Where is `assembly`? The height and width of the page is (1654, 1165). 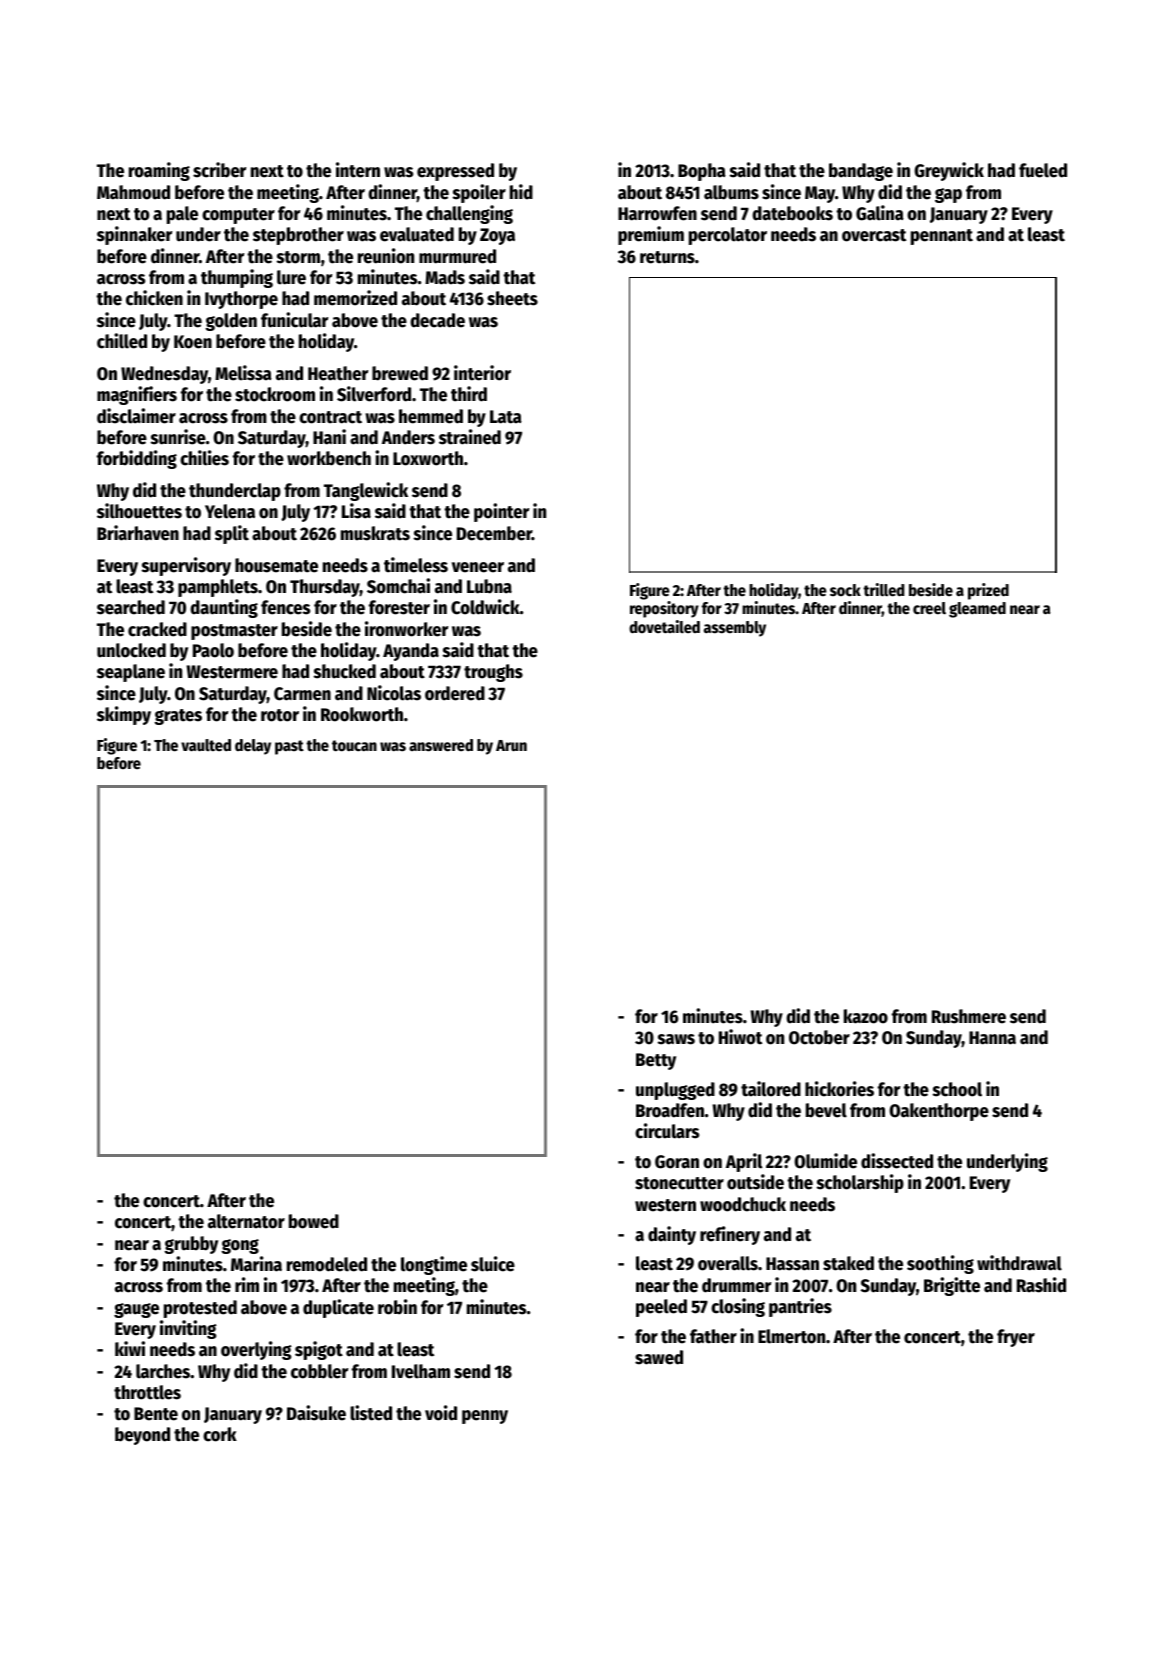
assembly is located at coordinates (735, 629).
